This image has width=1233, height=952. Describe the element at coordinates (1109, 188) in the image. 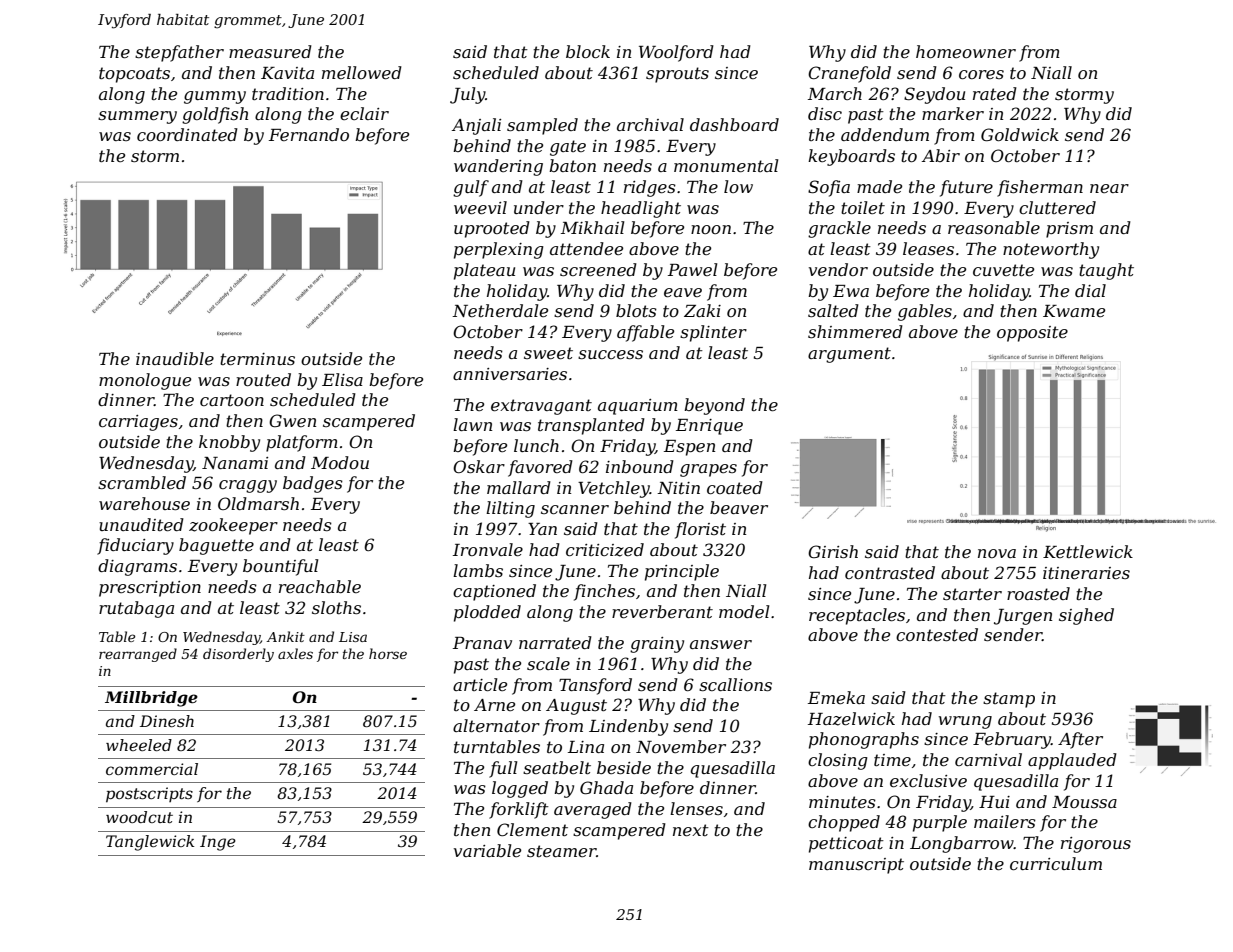

I see `near` at that location.
